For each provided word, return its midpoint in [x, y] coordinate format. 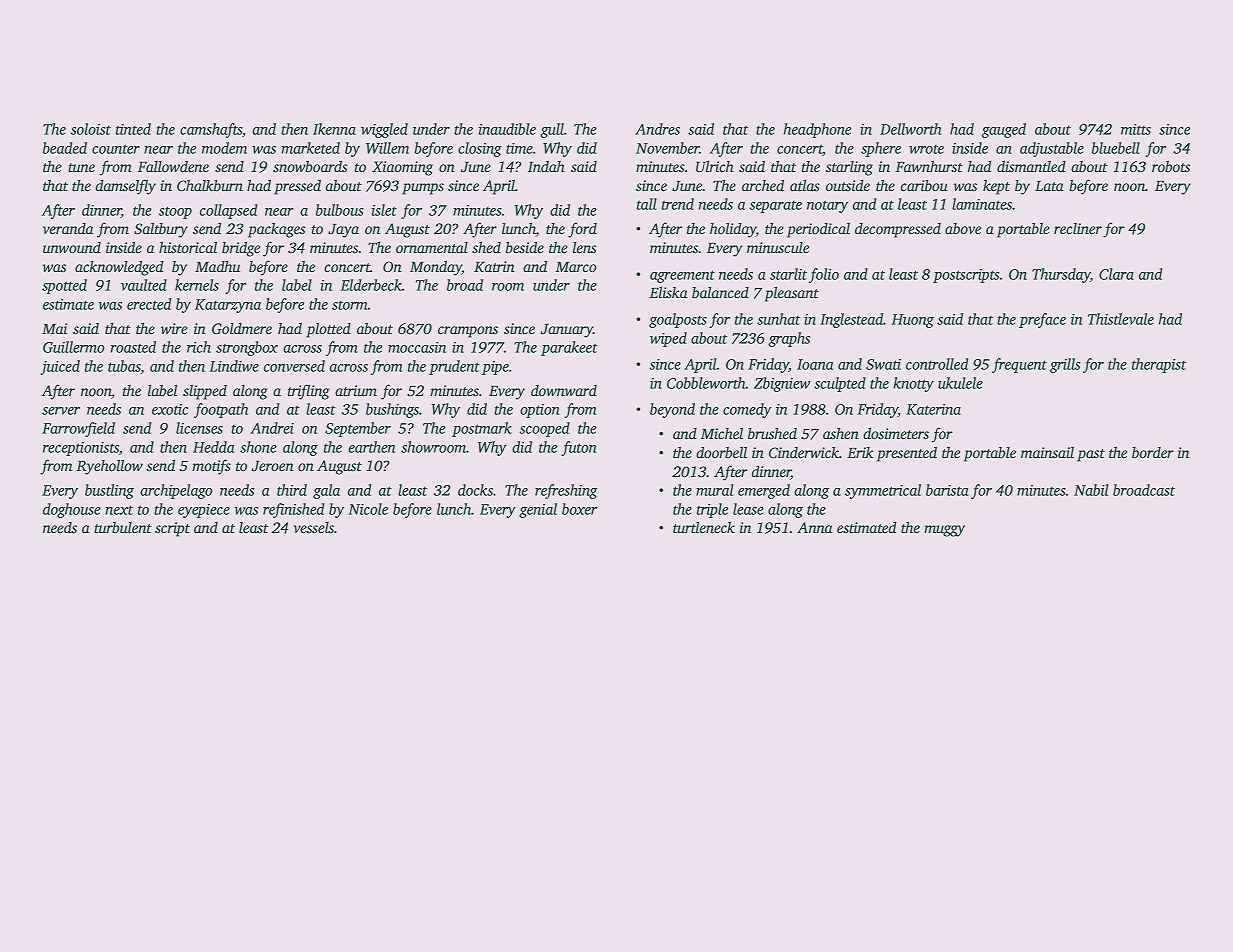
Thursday [1061, 275]
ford [582, 230]
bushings [392, 410]
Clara [1116, 274]
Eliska [668, 292]
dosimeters [896, 433]
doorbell [721, 452]
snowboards [310, 166]
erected [149, 304]
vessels [313, 527]
